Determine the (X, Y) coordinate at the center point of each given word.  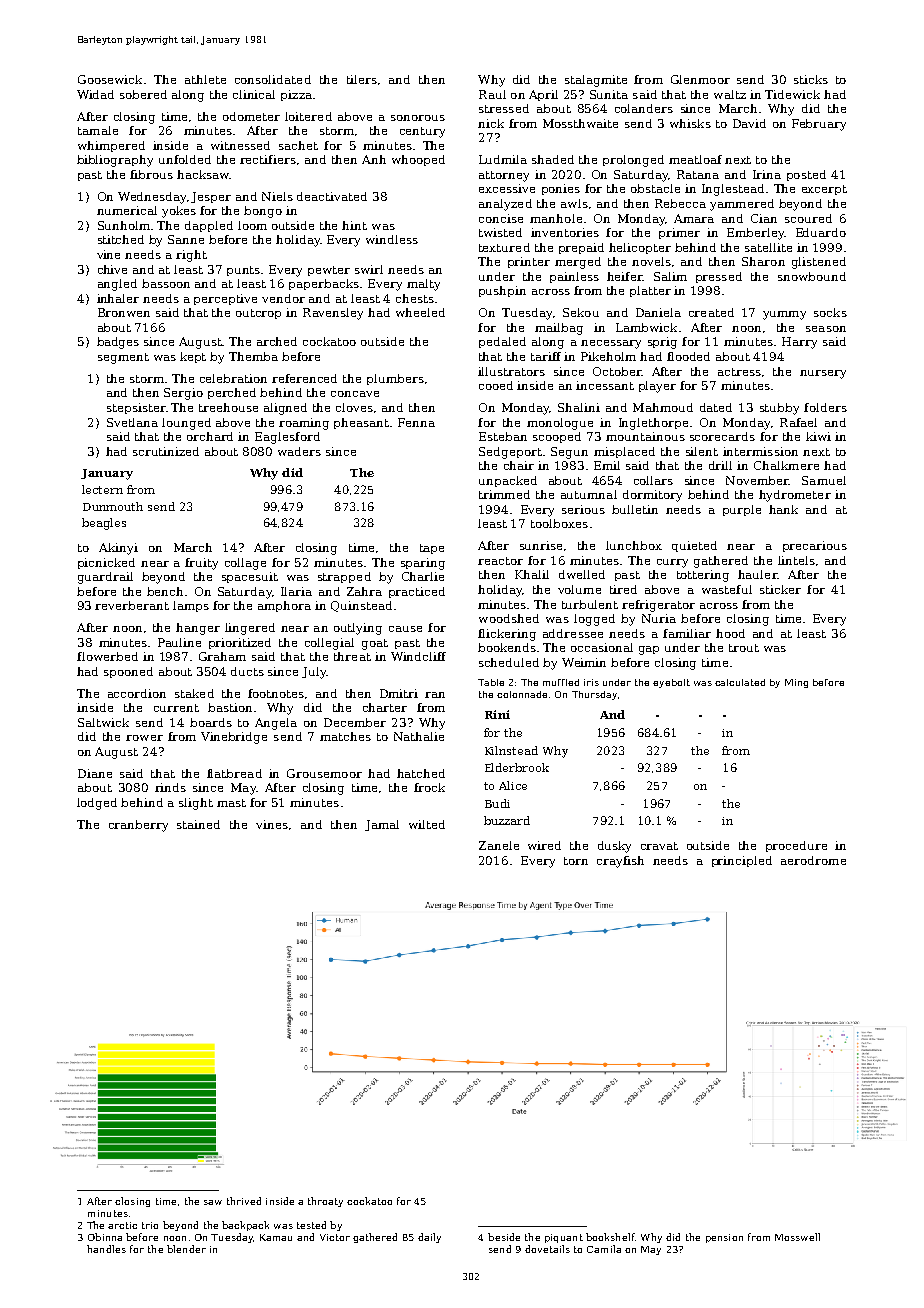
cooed (496, 385)
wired (544, 845)
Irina (767, 174)
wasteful (727, 589)
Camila (604, 1249)
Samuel (824, 480)
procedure (796, 846)
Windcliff (418, 656)
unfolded (185, 159)
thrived (244, 1201)
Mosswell (797, 1237)
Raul (492, 94)
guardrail (105, 578)
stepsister (136, 408)
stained (198, 824)
